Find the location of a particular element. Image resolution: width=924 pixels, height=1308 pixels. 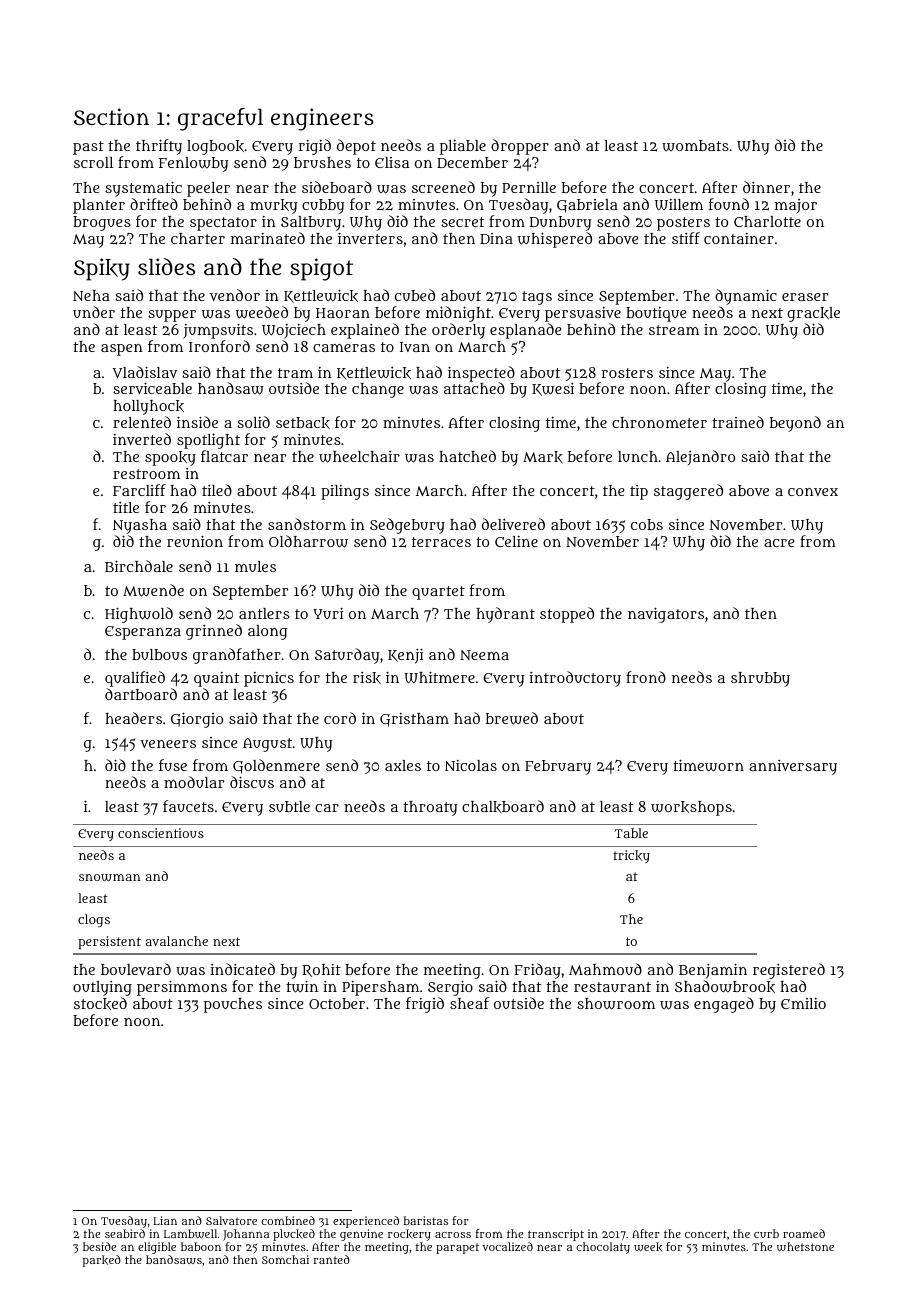

beside is located at coordinates (99, 1246).
